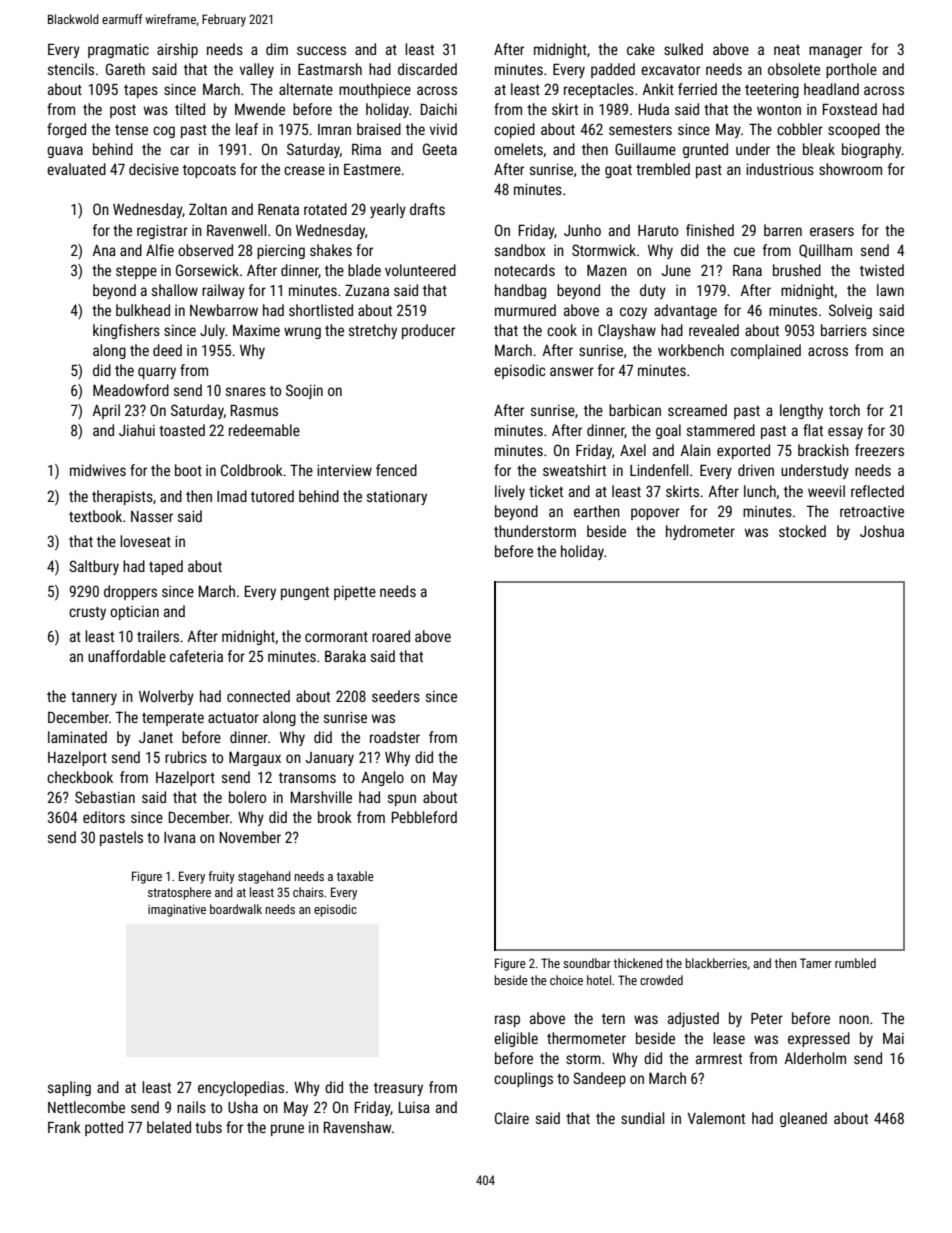  Describe the element at coordinates (766, 351) in the screenshot. I see `complained` at that location.
